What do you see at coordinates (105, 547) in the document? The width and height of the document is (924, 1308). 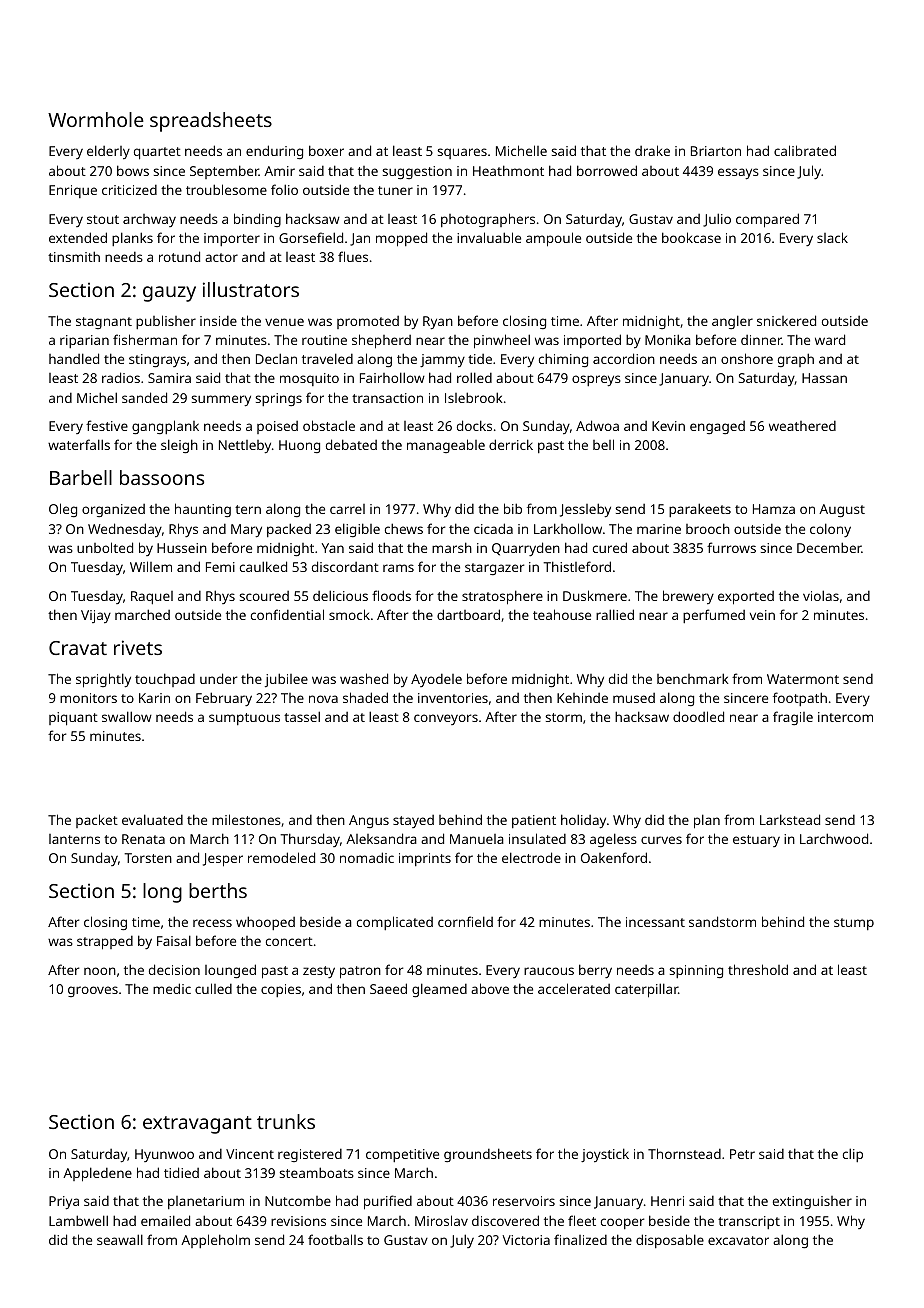 I see `unbolted` at bounding box center [105, 547].
